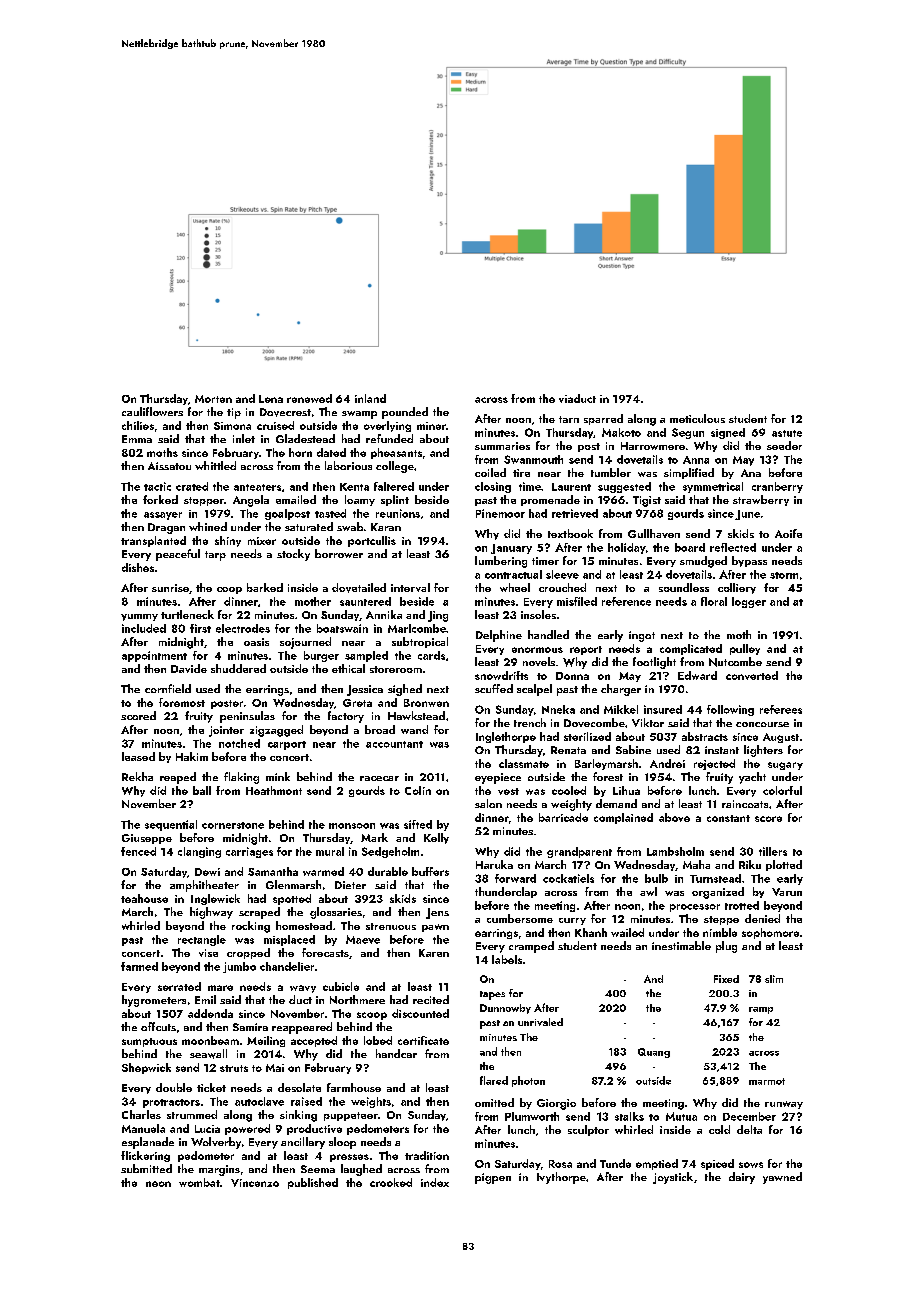  What do you see at coordinates (540, 1022) in the page?
I see `unrivaled` at bounding box center [540, 1022].
